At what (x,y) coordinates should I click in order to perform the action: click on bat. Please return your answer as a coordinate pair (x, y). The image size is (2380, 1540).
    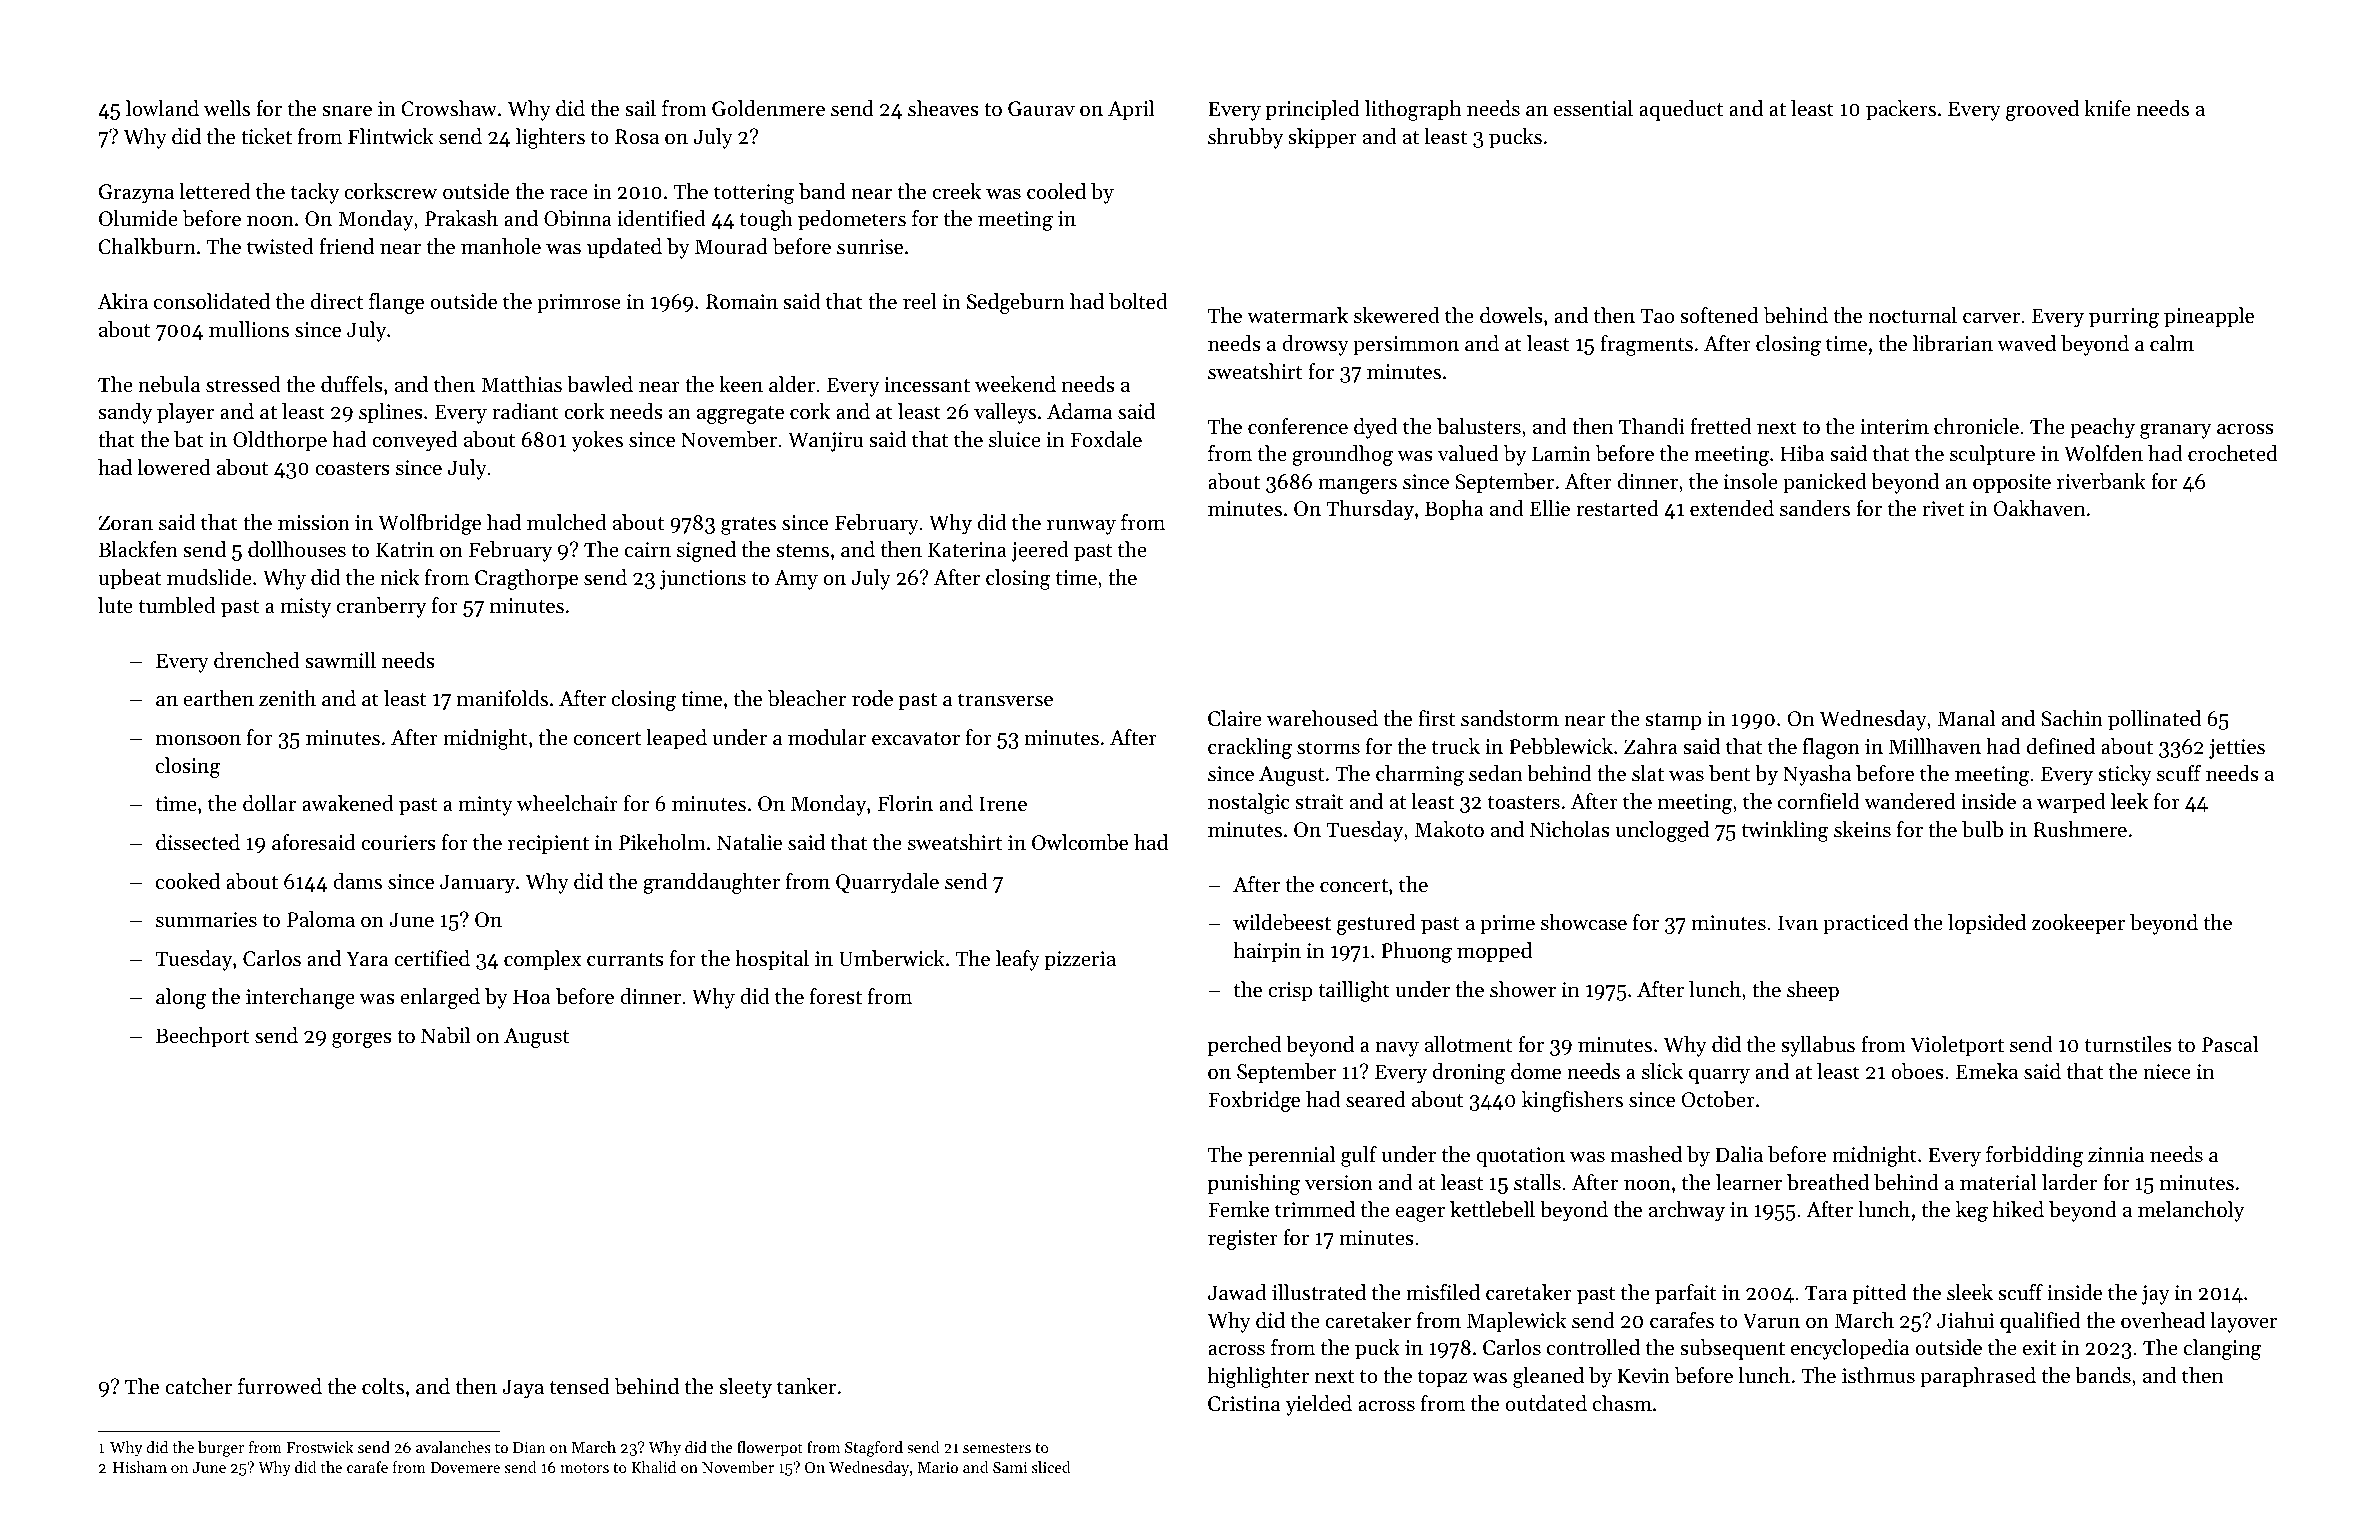
    Looking at the image, I should click on (189, 439).
